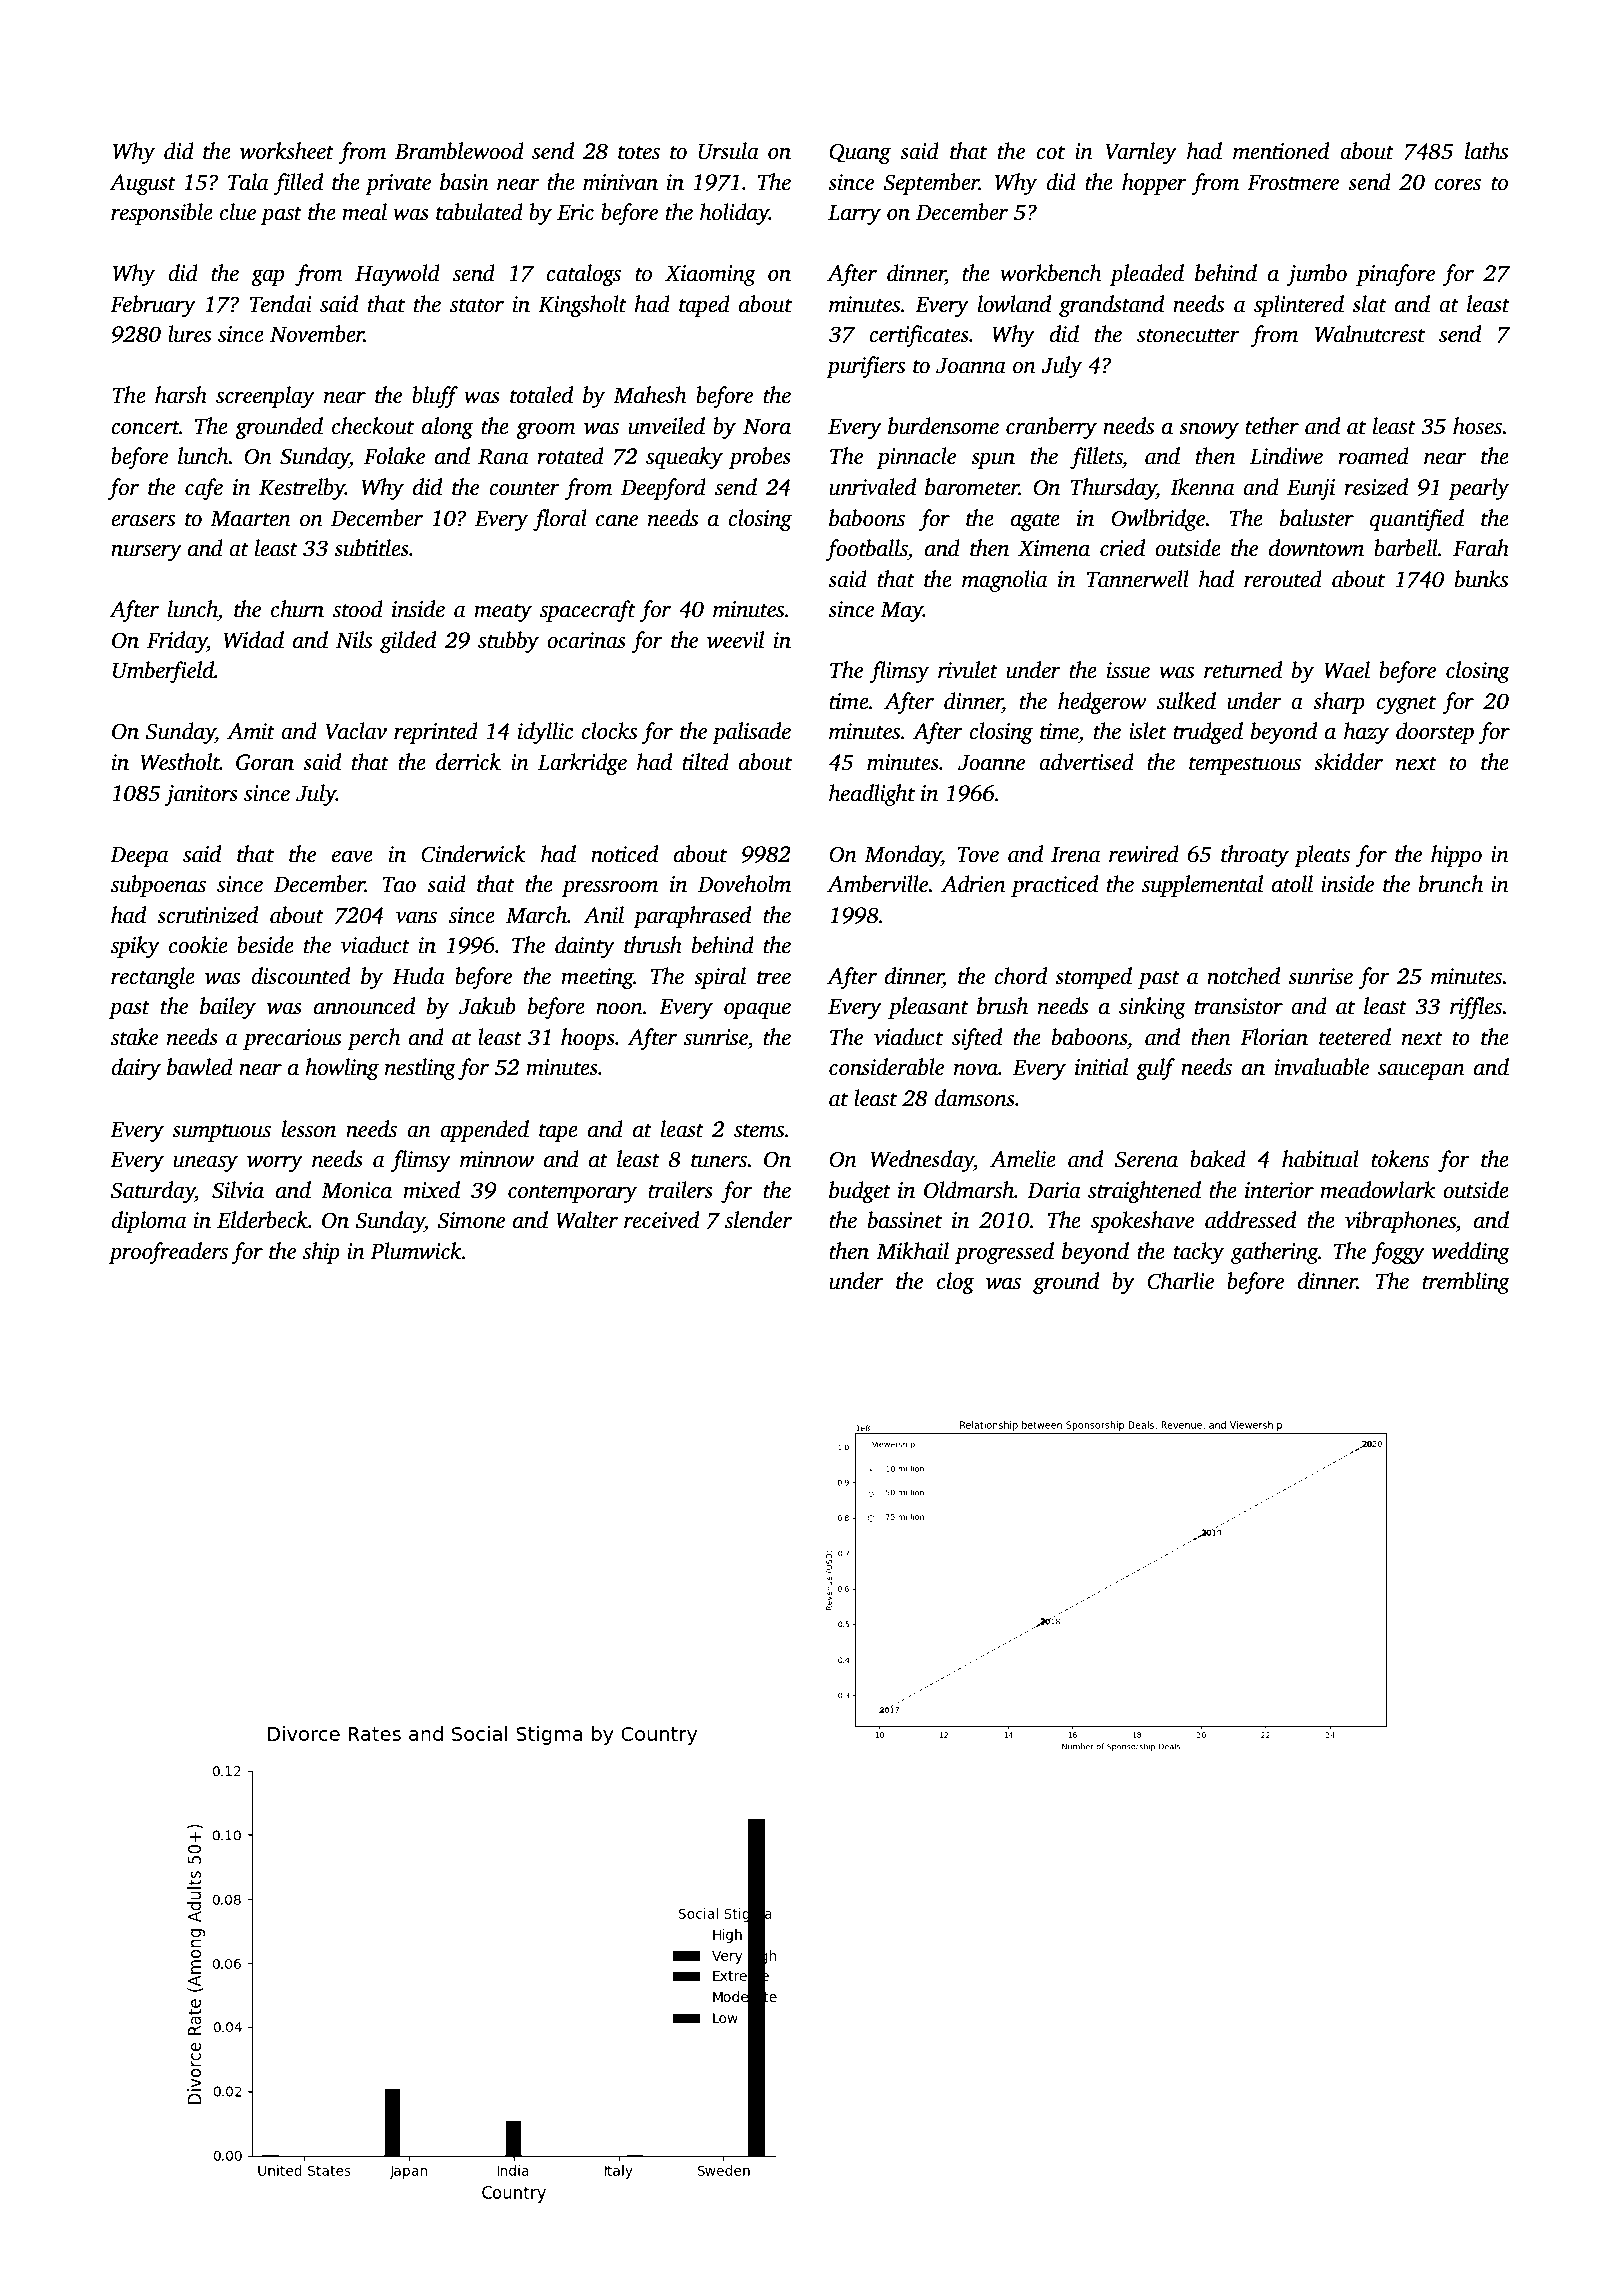 The width and height of the image is (1620, 2292). I want to click on rivulet, so click(968, 670).
